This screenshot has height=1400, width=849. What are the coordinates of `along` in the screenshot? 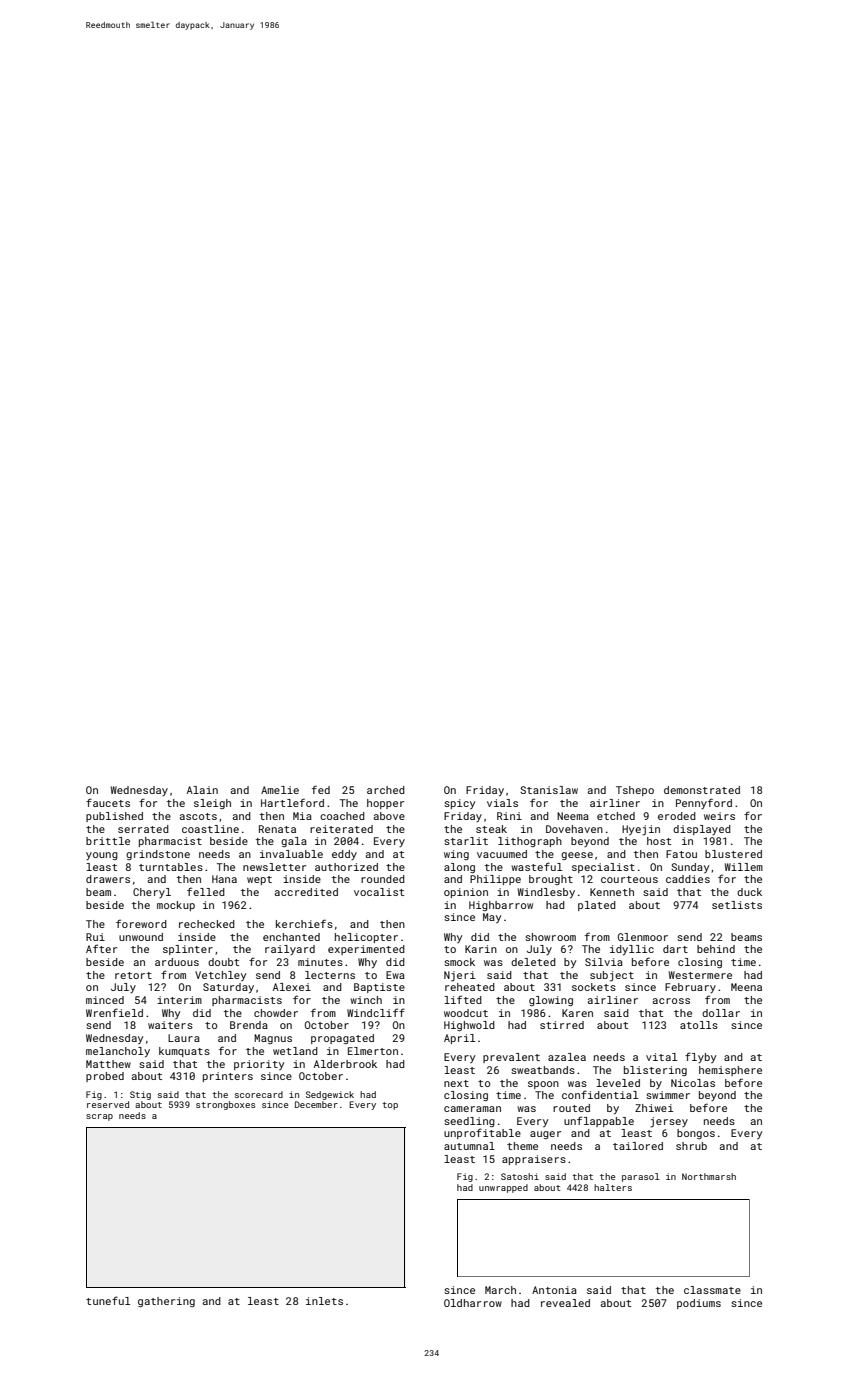 It's located at (459, 868).
